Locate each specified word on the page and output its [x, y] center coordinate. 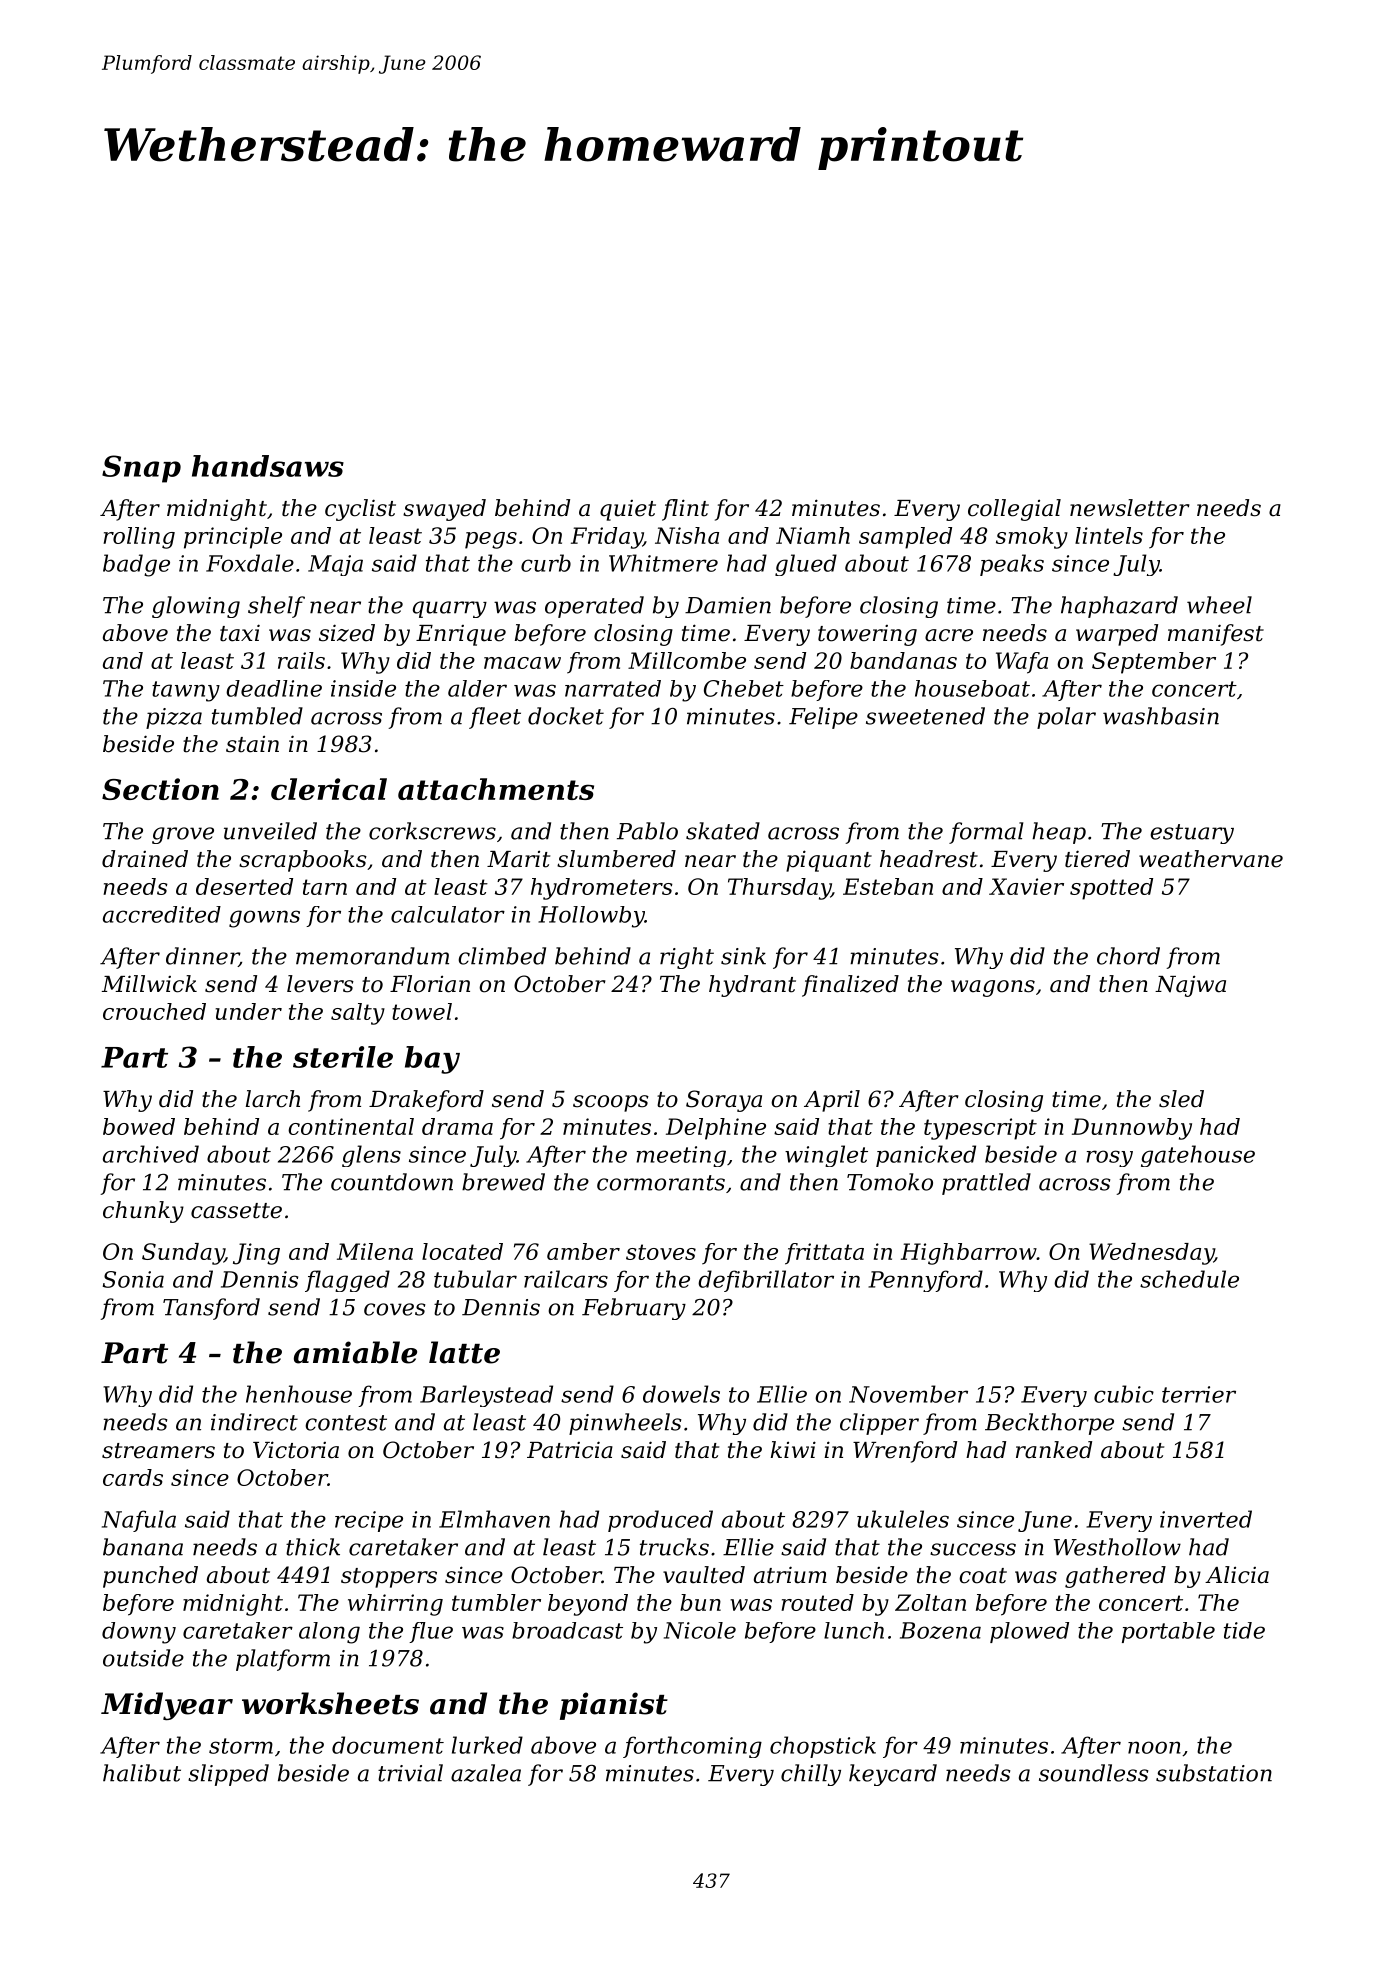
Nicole [700, 1630]
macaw [522, 663]
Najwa [1190, 986]
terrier [1199, 1394]
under [248, 1011]
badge [136, 565]
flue [431, 1632]
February [634, 1309]
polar [1066, 718]
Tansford [211, 1309]
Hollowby [591, 917]
